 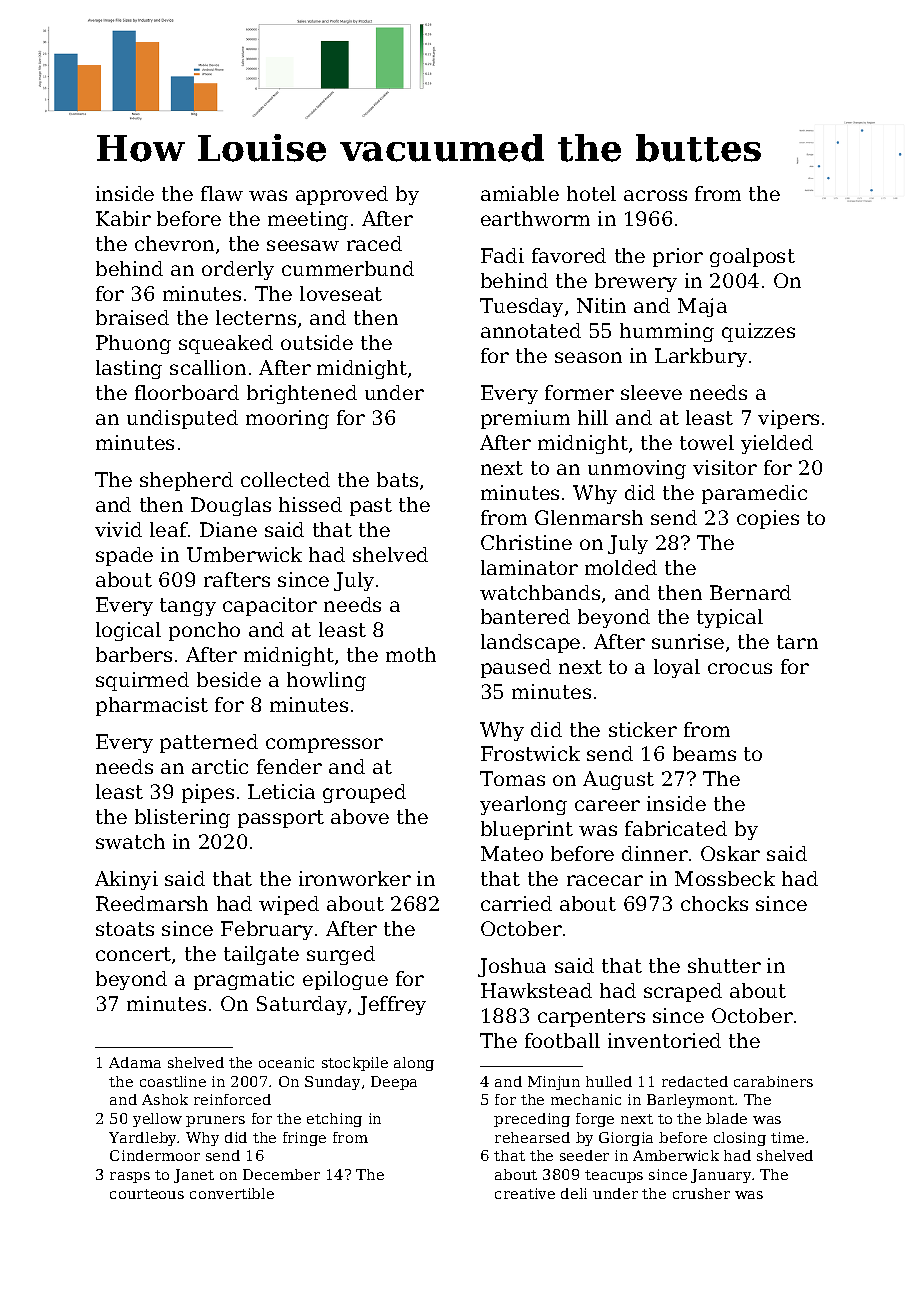 What do you see at coordinates (531, 330) in the page?
I see `annotated` at bounding box center [531, 330].
